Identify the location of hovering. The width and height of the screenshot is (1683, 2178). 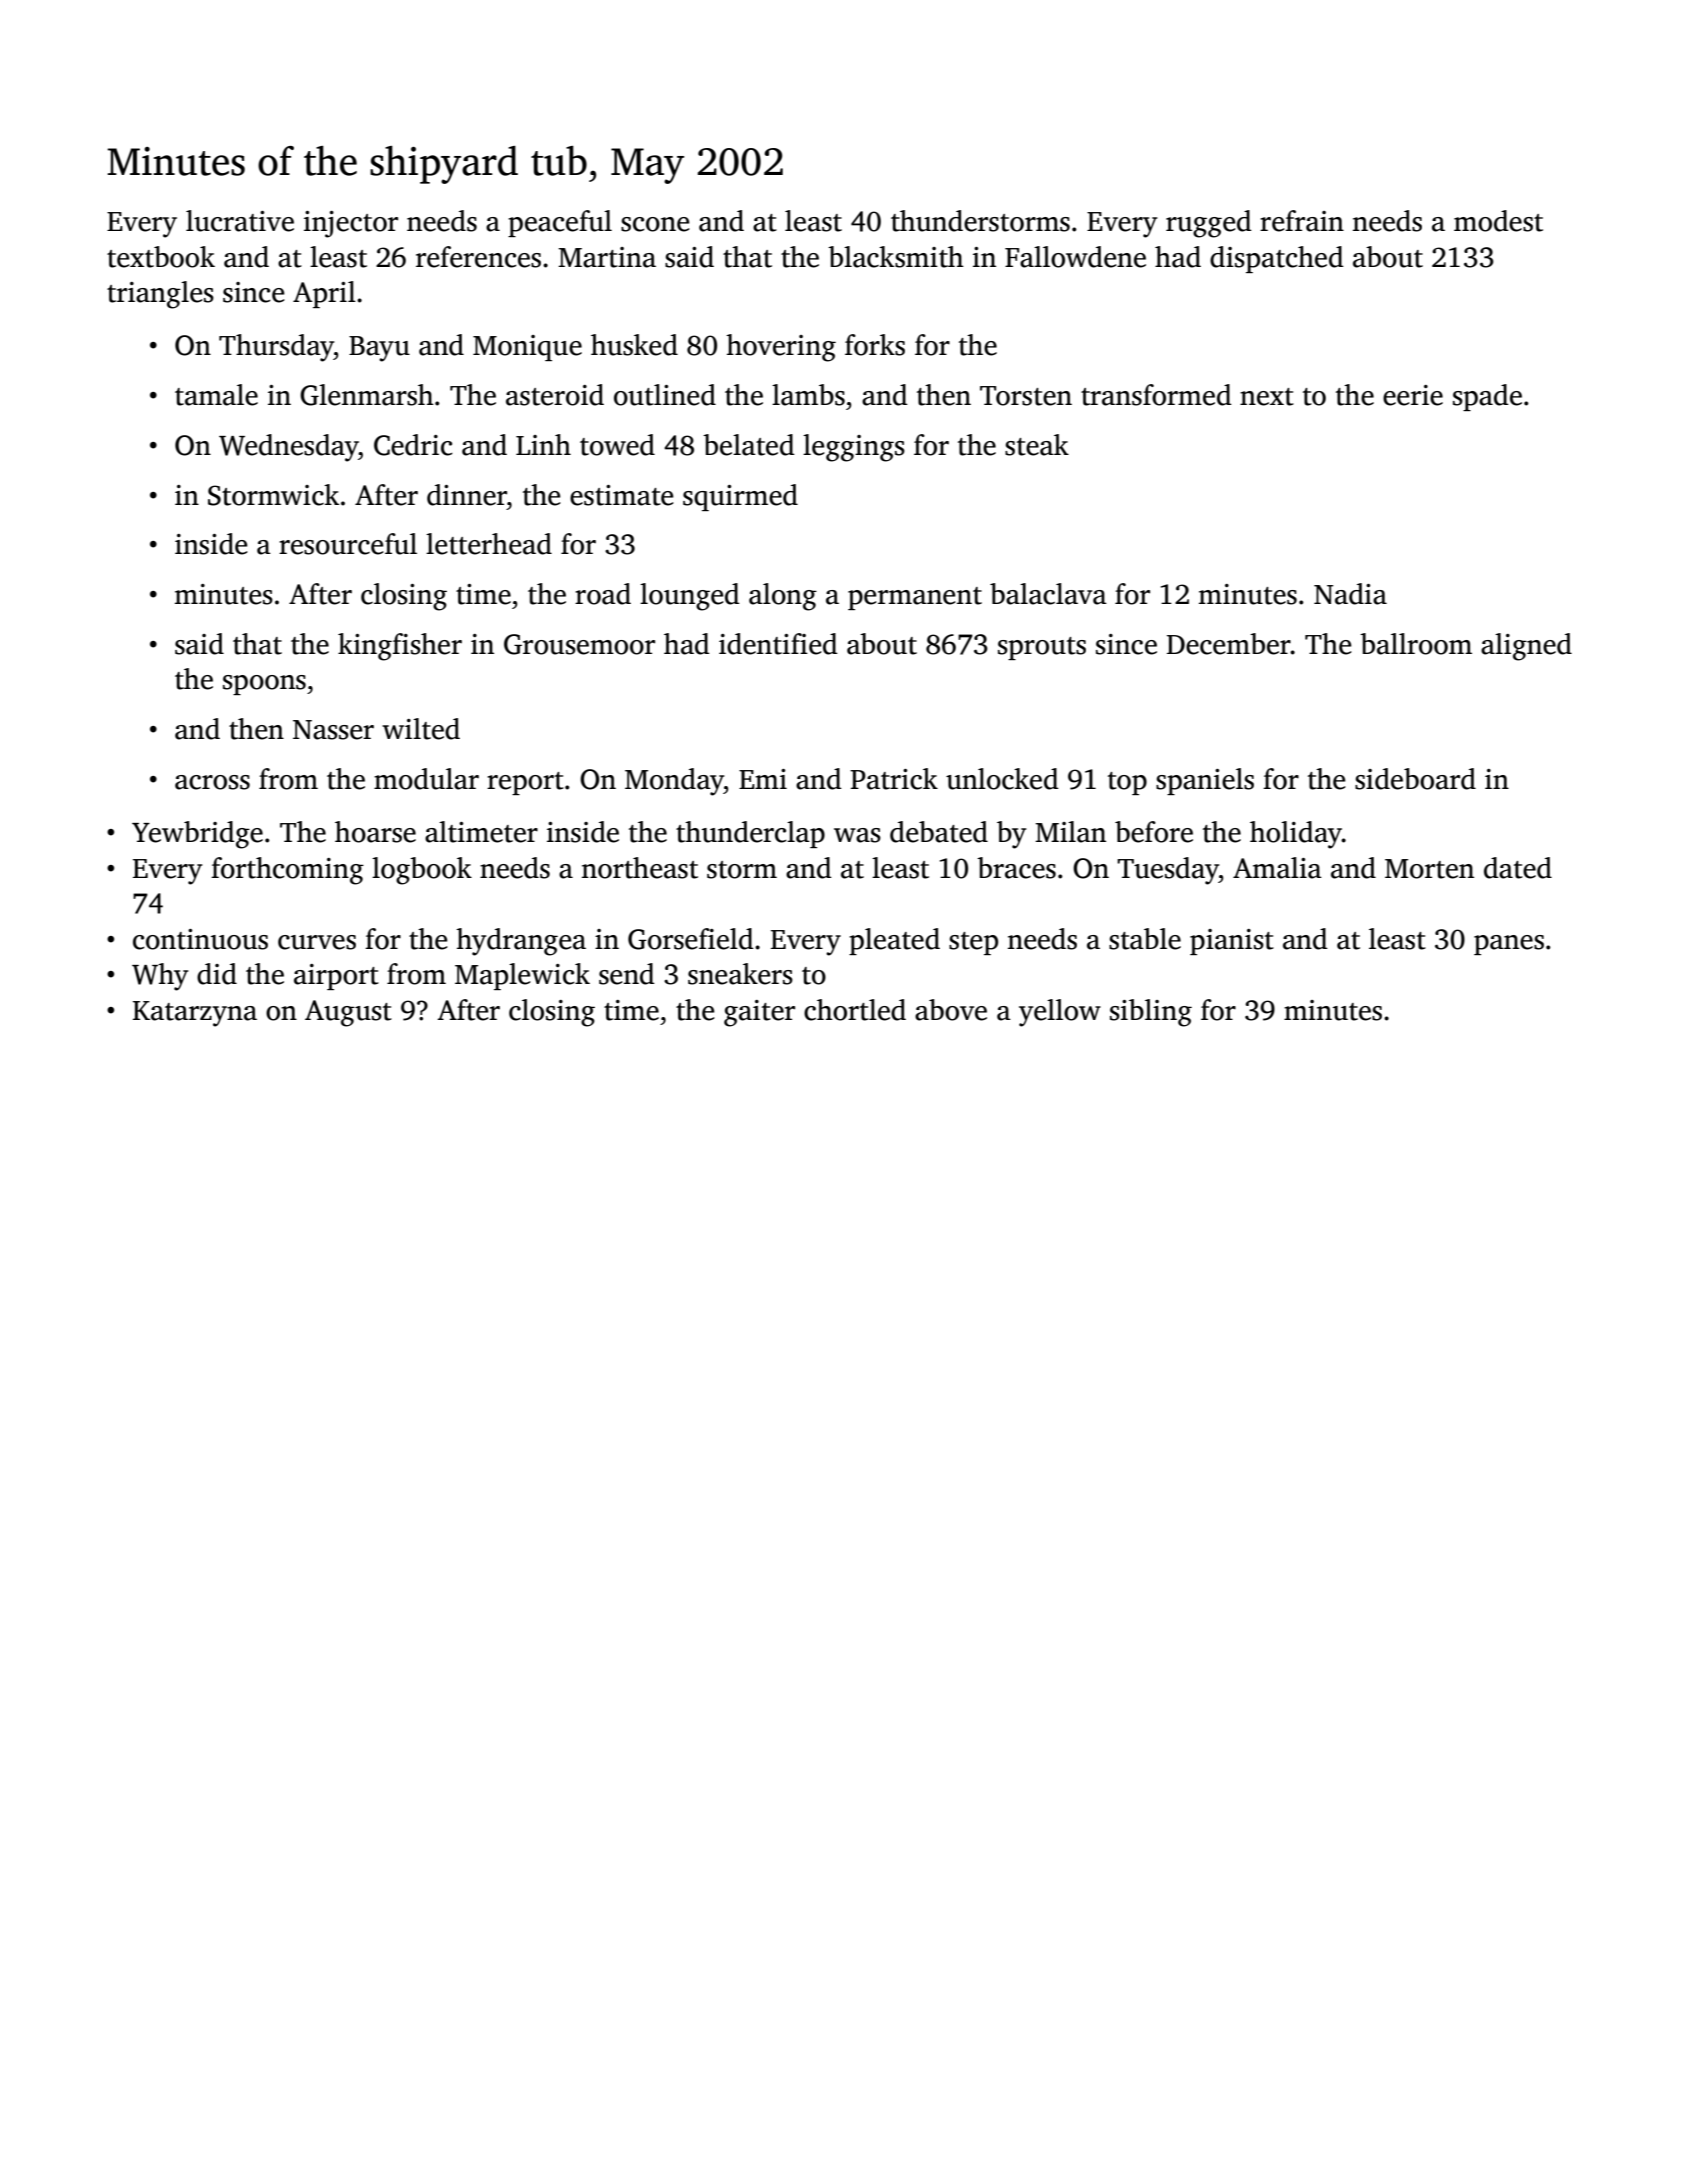
(781, 348).
